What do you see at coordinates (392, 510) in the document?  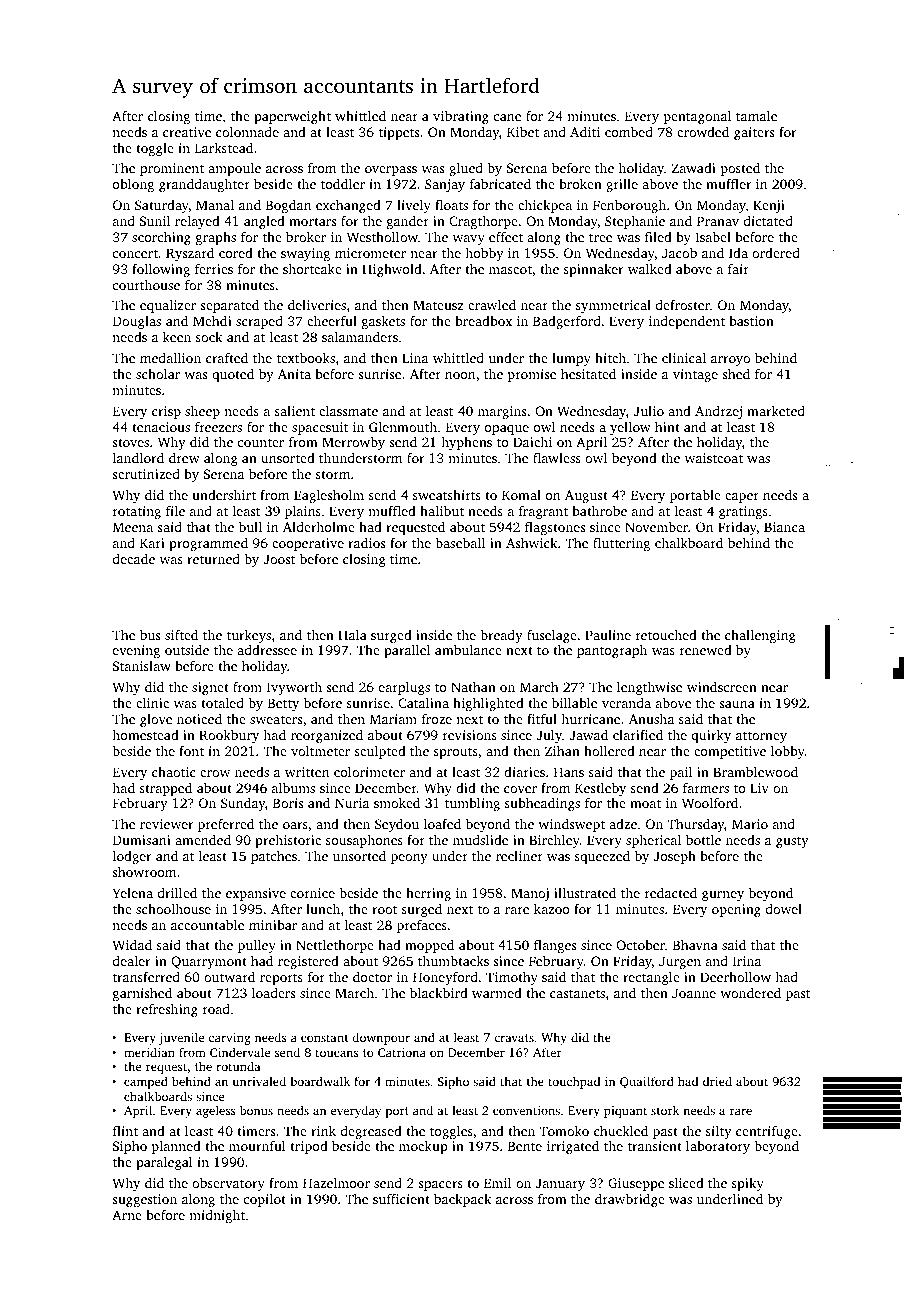 I see `muffled` at bounding box center [392, 510].
